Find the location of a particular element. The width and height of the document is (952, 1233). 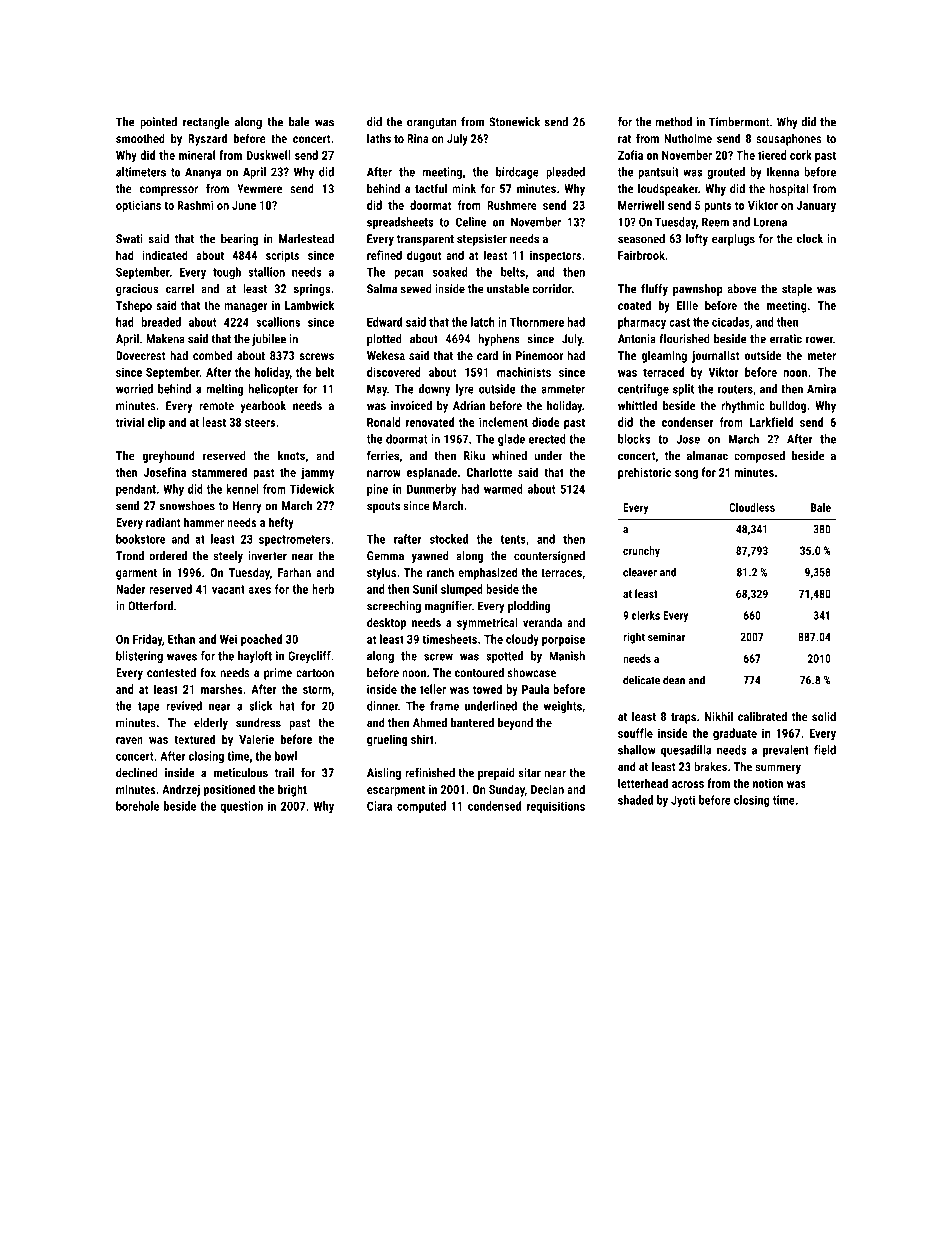

cicadas is located at coordinates (731, 322).
